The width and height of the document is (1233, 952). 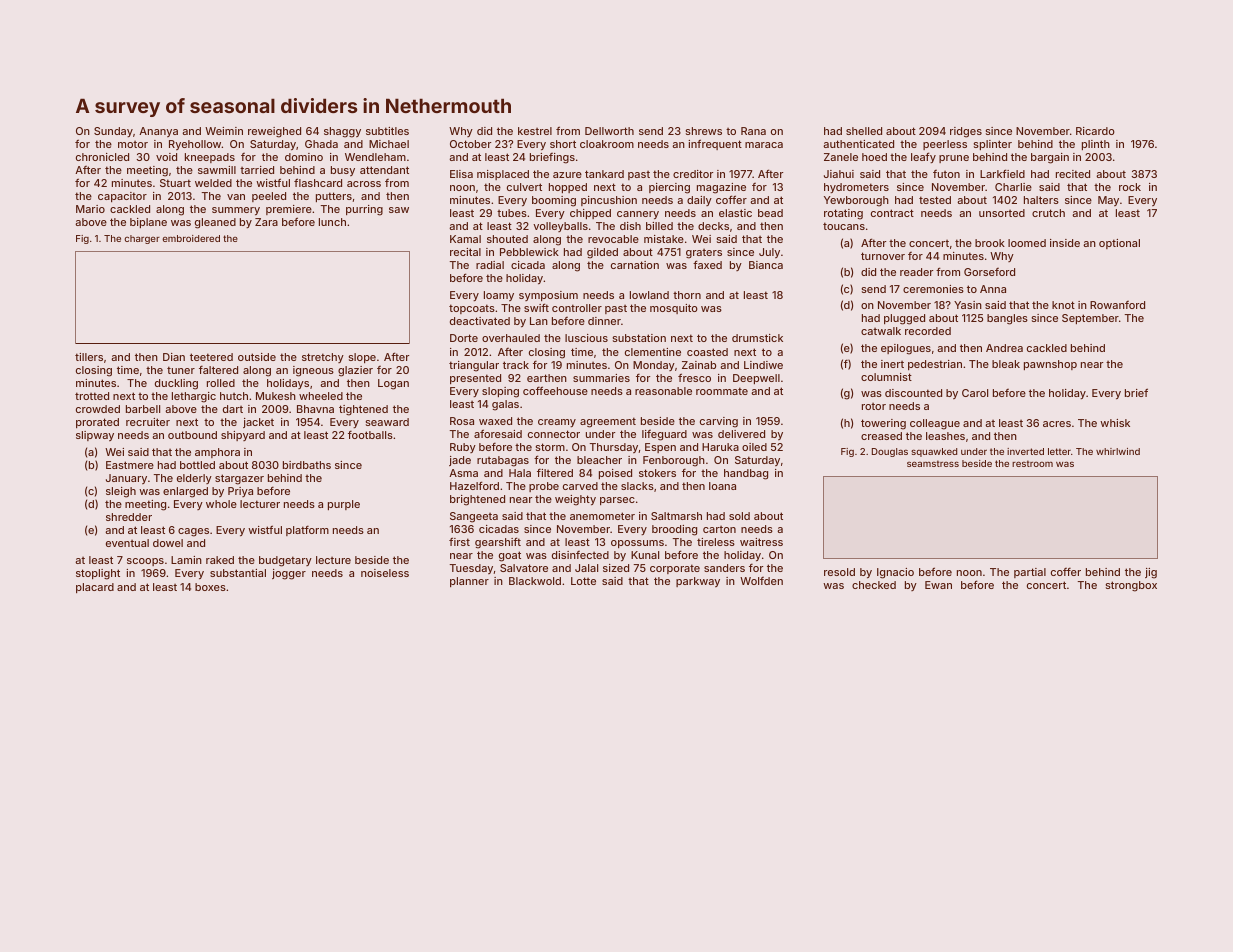 What do you see at coordinates (560, 227) in the document?
I see `volleyballs` at bounding box center [560, 227].
